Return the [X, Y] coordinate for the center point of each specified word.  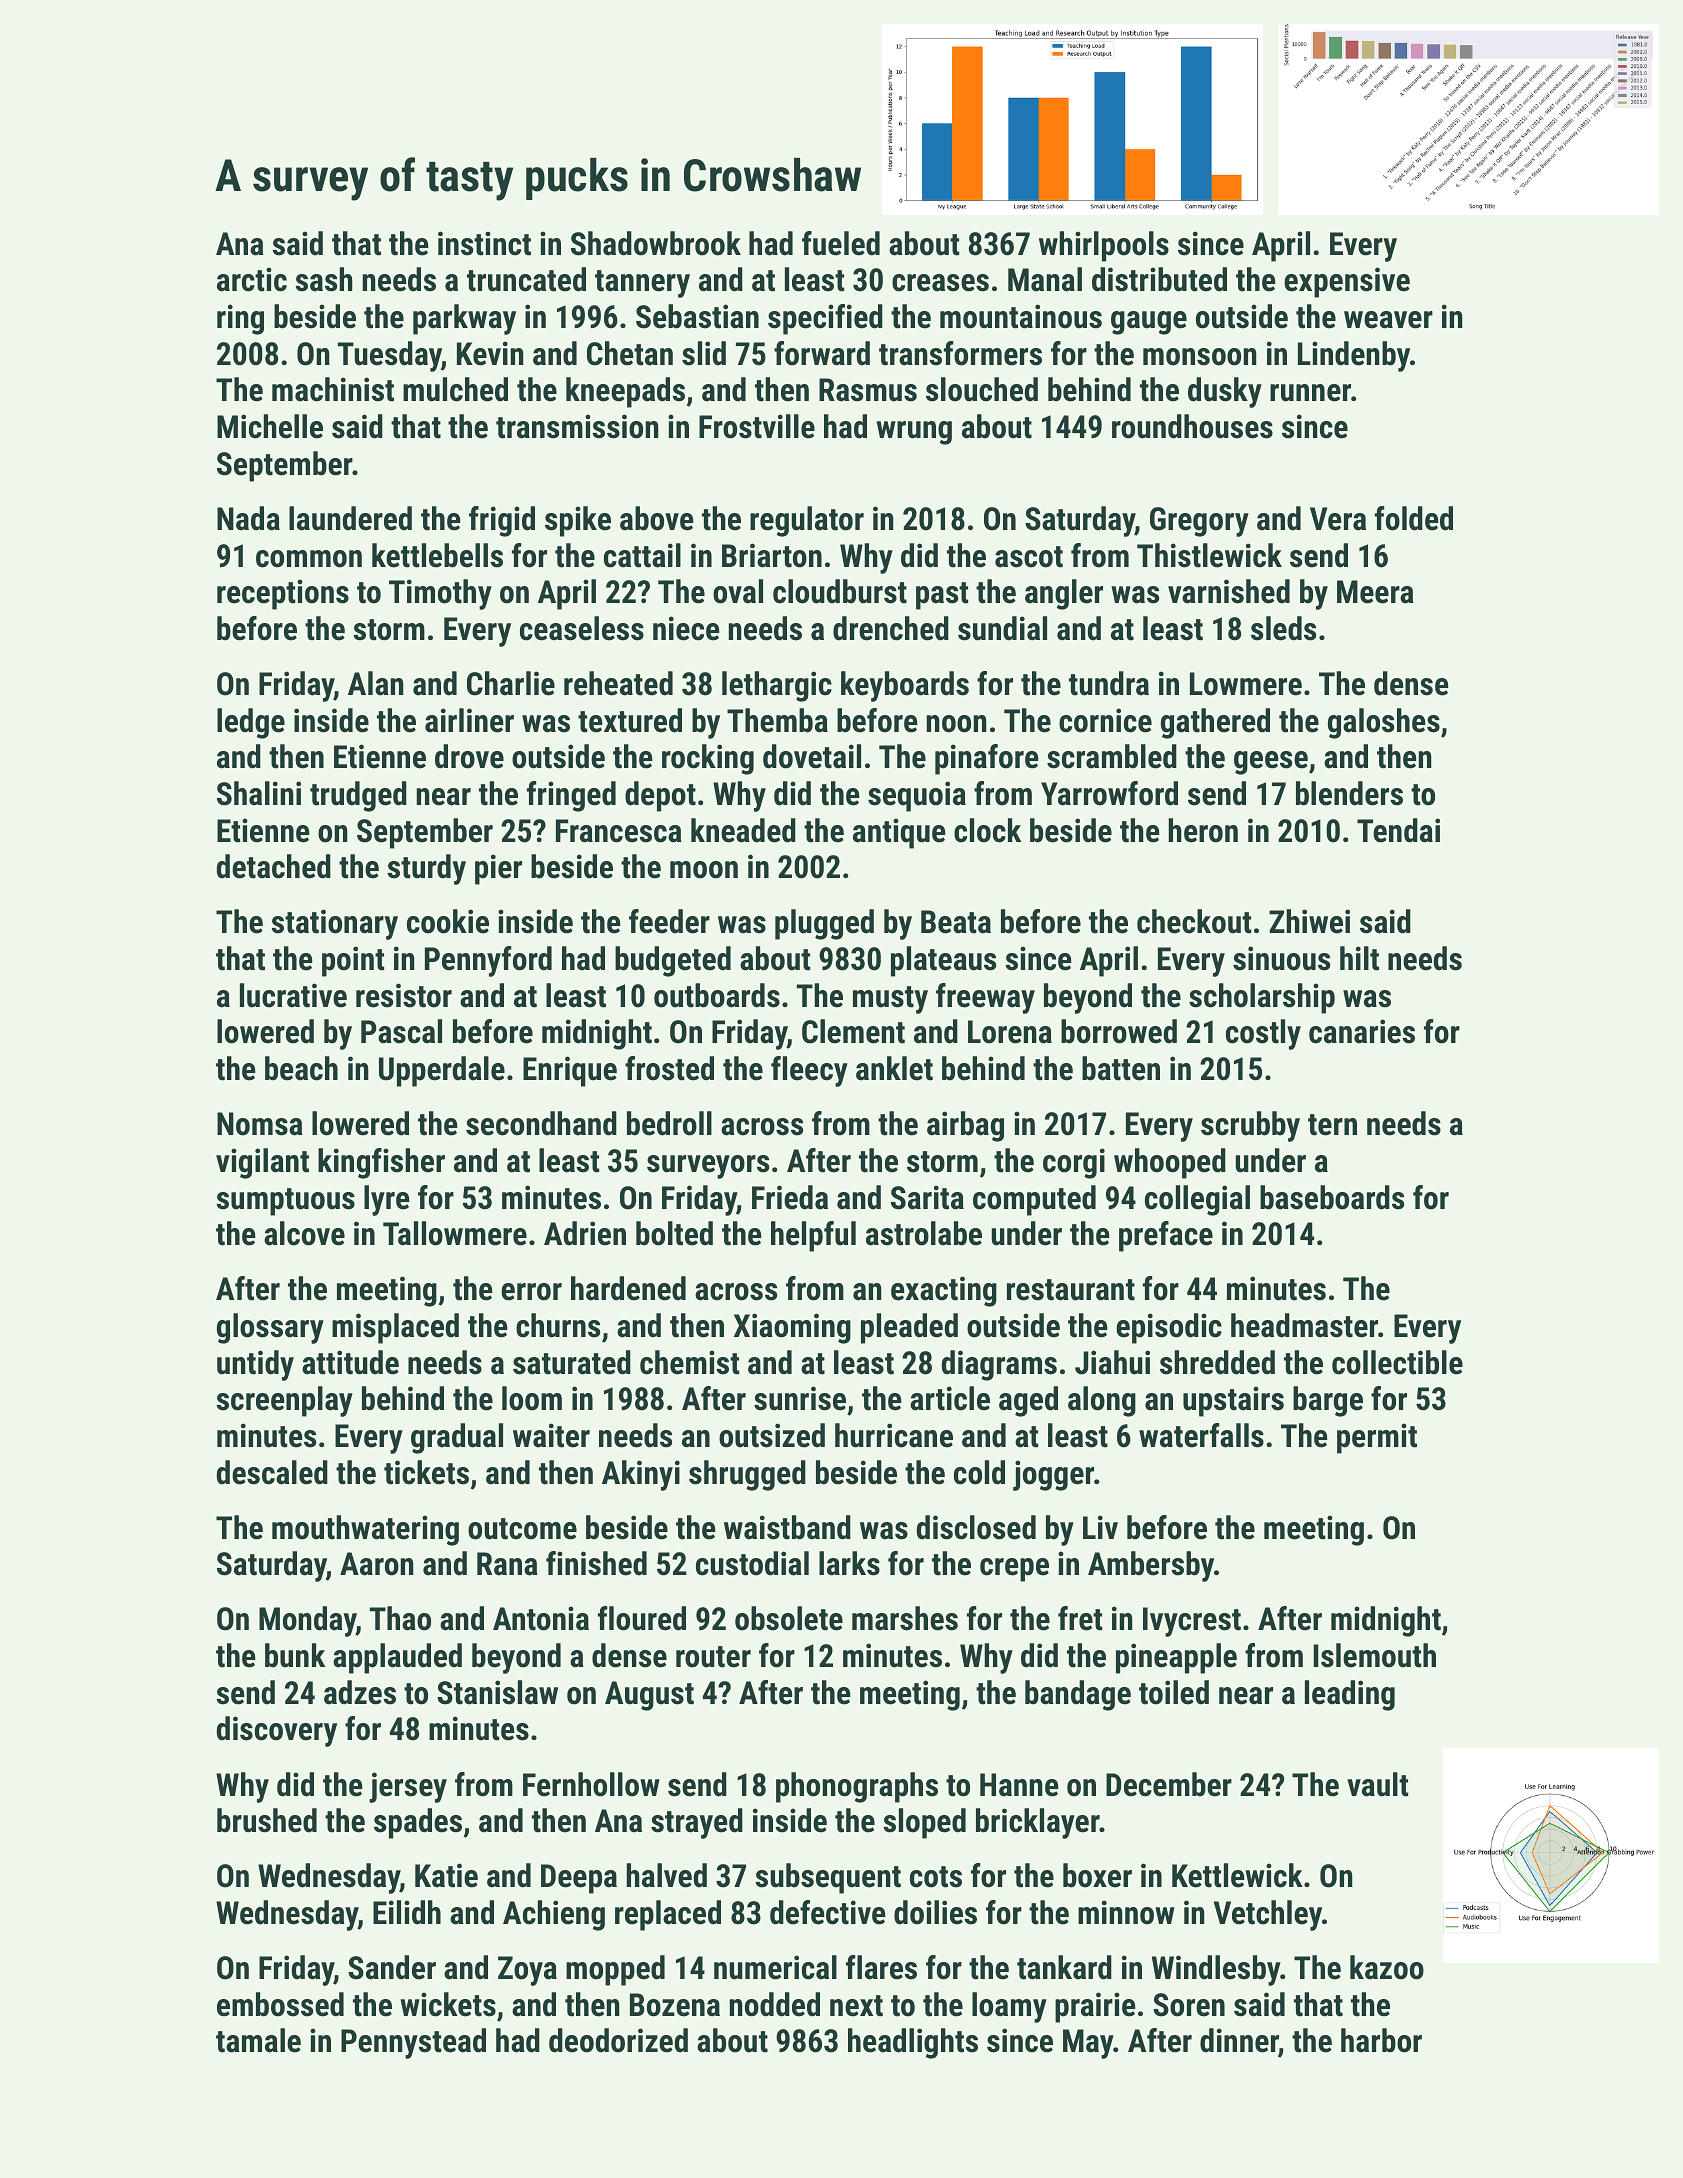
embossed [280, 2004]
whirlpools [1104, 246]
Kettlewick [1237, 1875]
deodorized [618, 2040]
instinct [484, 243]
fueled [841, 243]
